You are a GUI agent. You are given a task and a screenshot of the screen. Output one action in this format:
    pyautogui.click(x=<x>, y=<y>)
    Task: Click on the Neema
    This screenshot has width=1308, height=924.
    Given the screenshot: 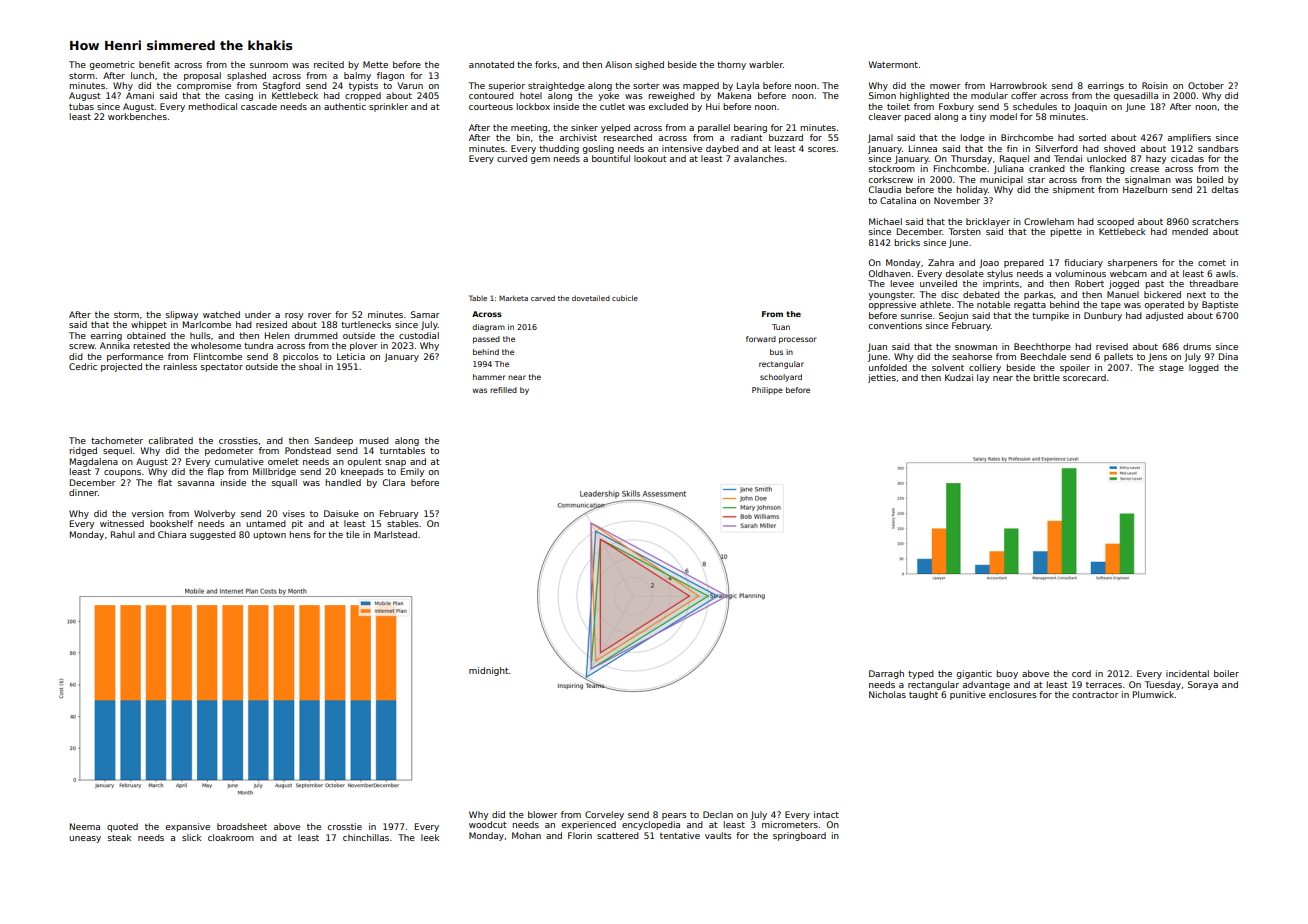 What is the action you would take?
    pyautogui.click(x=85, y=826)
